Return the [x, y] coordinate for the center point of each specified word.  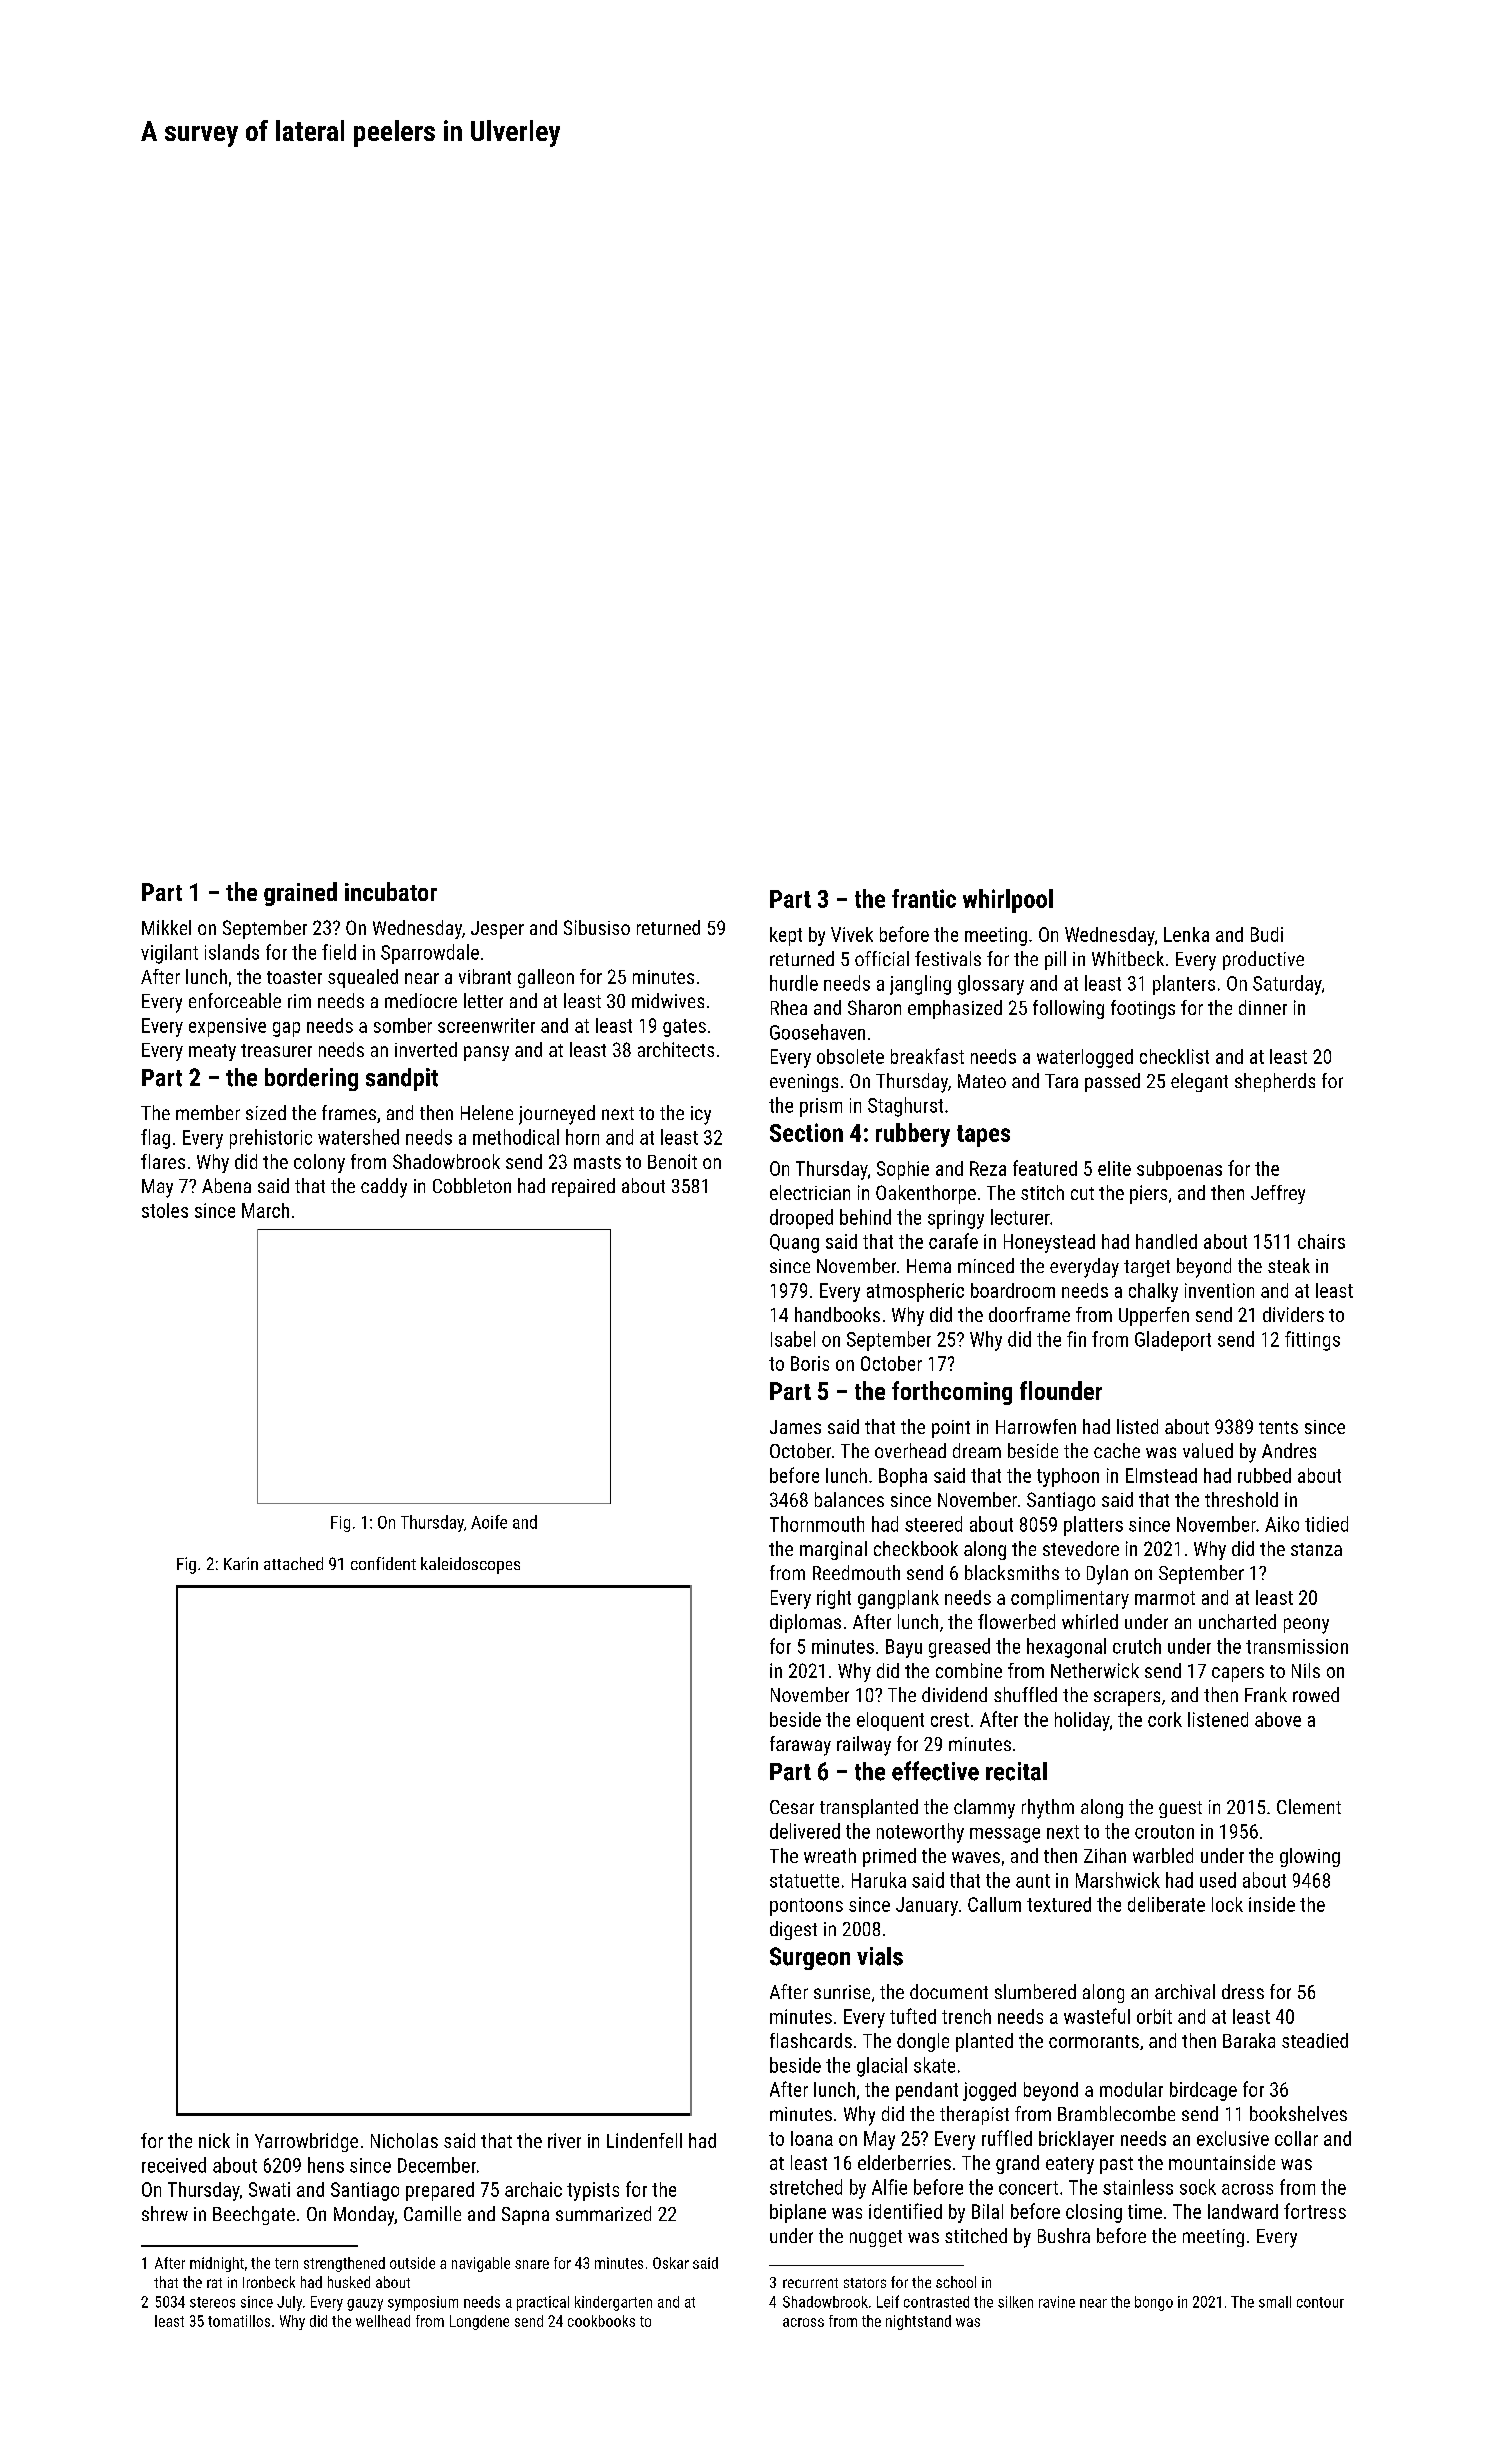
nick [214, 2140]
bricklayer [1076, 2140]
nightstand [918, 2322]
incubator [391, 891]
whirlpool [1008, 901]
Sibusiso [597, 927]
